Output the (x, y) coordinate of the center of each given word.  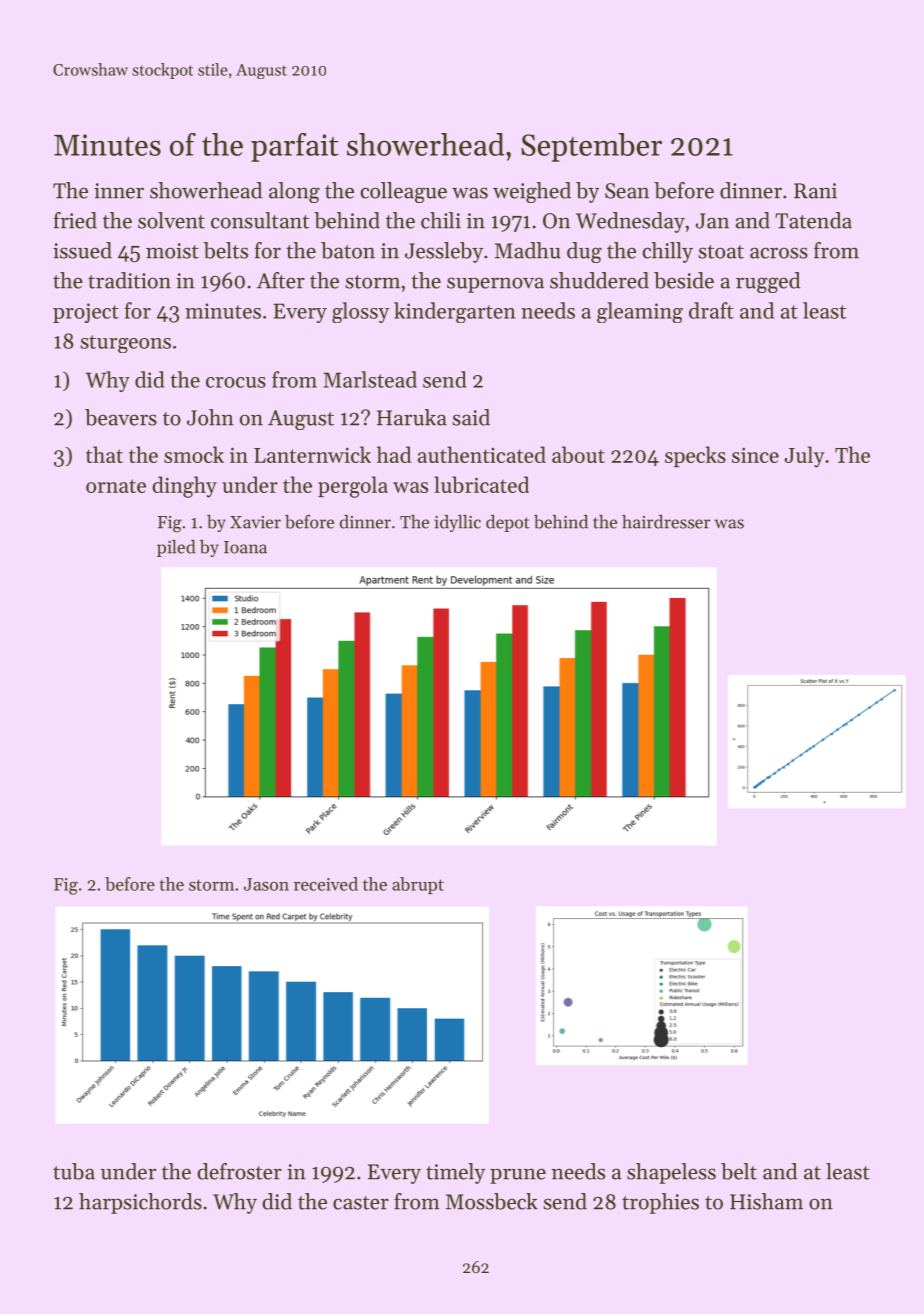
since (755, 455)
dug (584, 252)
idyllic (457, 523)
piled (176, 548)
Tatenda (813, 220)
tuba (74, 1171)
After (281, 280)
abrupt (418, 885)
